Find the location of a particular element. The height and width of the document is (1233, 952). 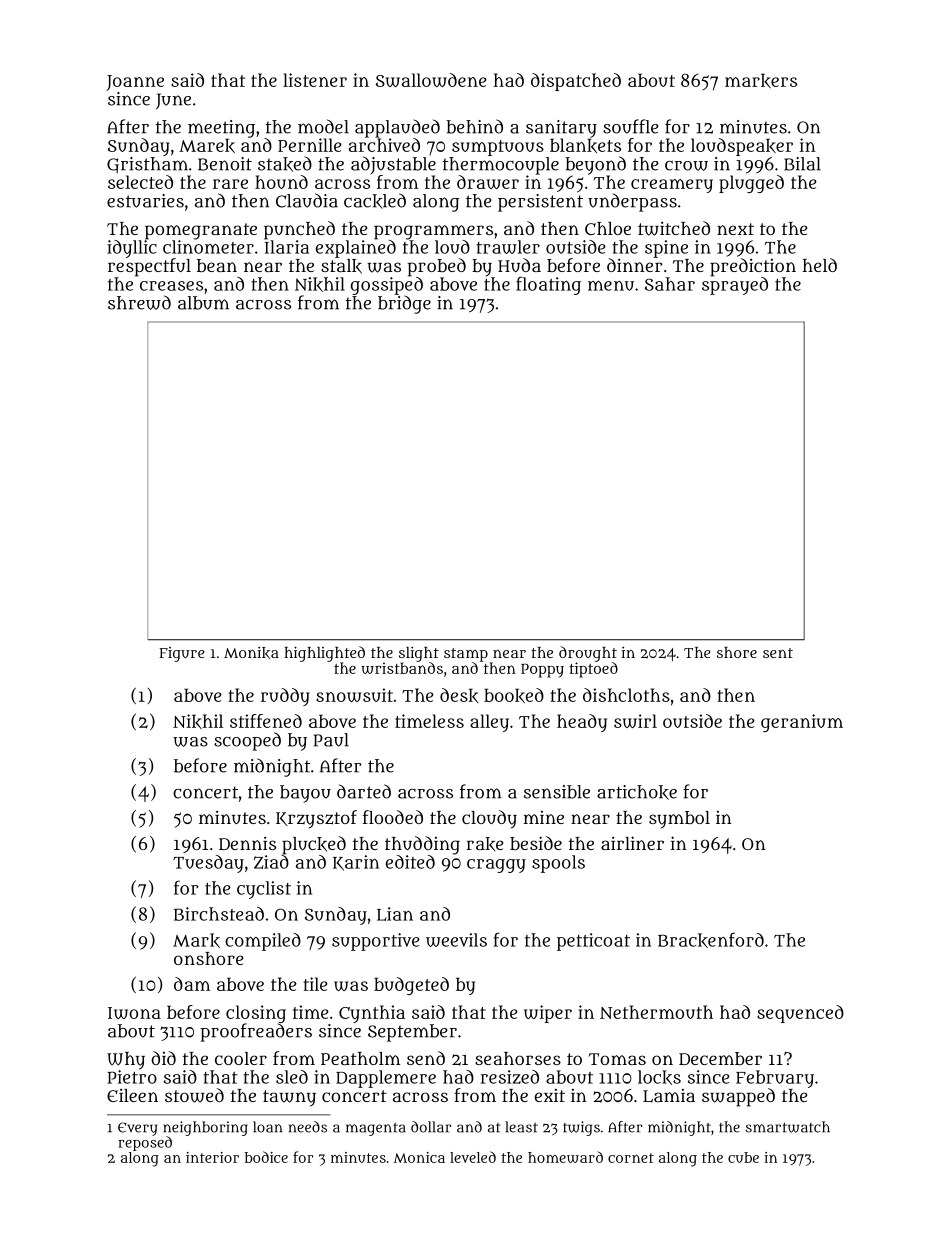

Dapplemere is located at coordinates (386, 1079).
